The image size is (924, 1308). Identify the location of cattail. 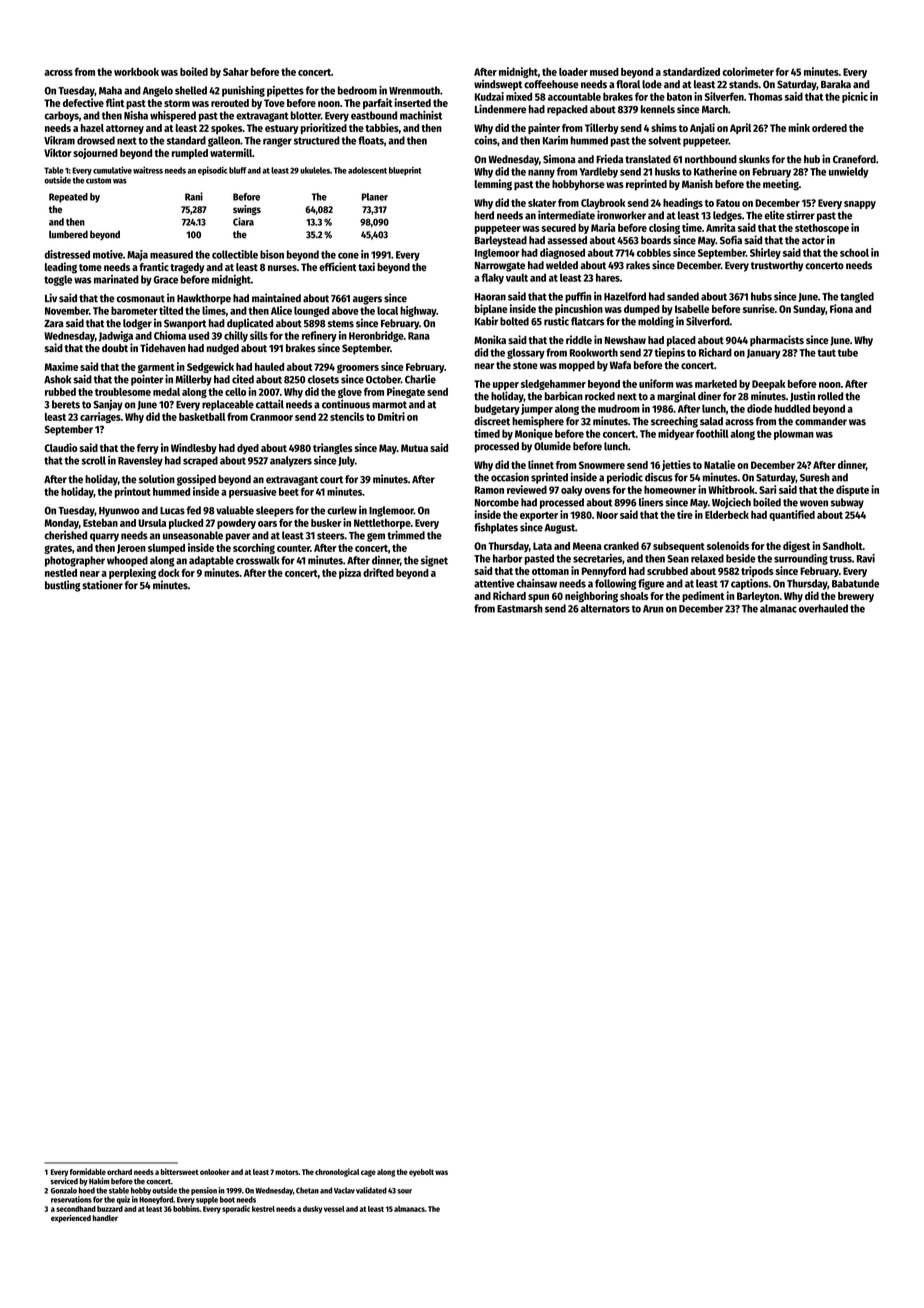
(270, 404).
